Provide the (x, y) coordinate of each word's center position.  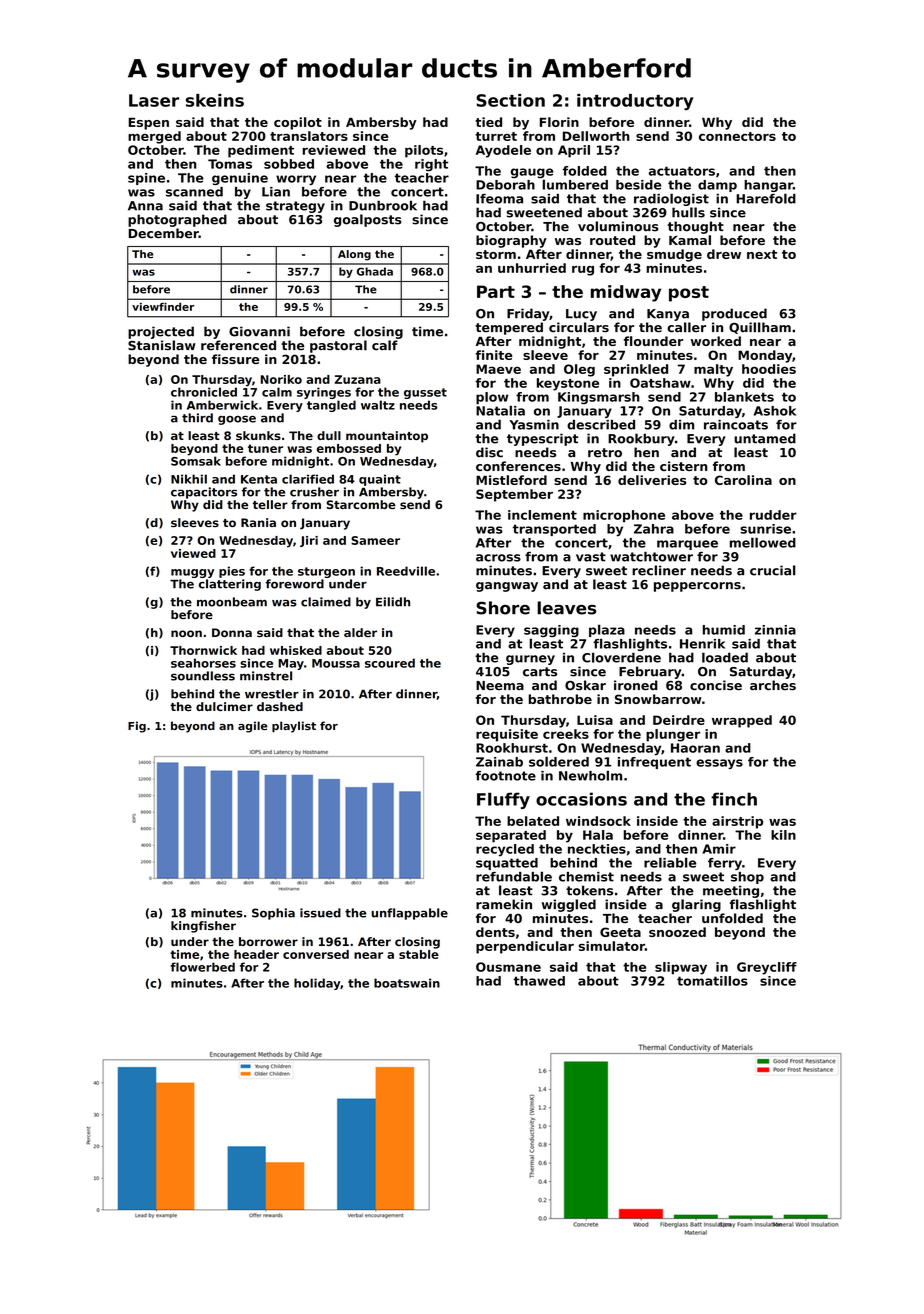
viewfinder (163, 306)
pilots (424, 151)
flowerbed (203, 967)
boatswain (407, 983)
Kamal (690, 240)
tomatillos (712, 981)
